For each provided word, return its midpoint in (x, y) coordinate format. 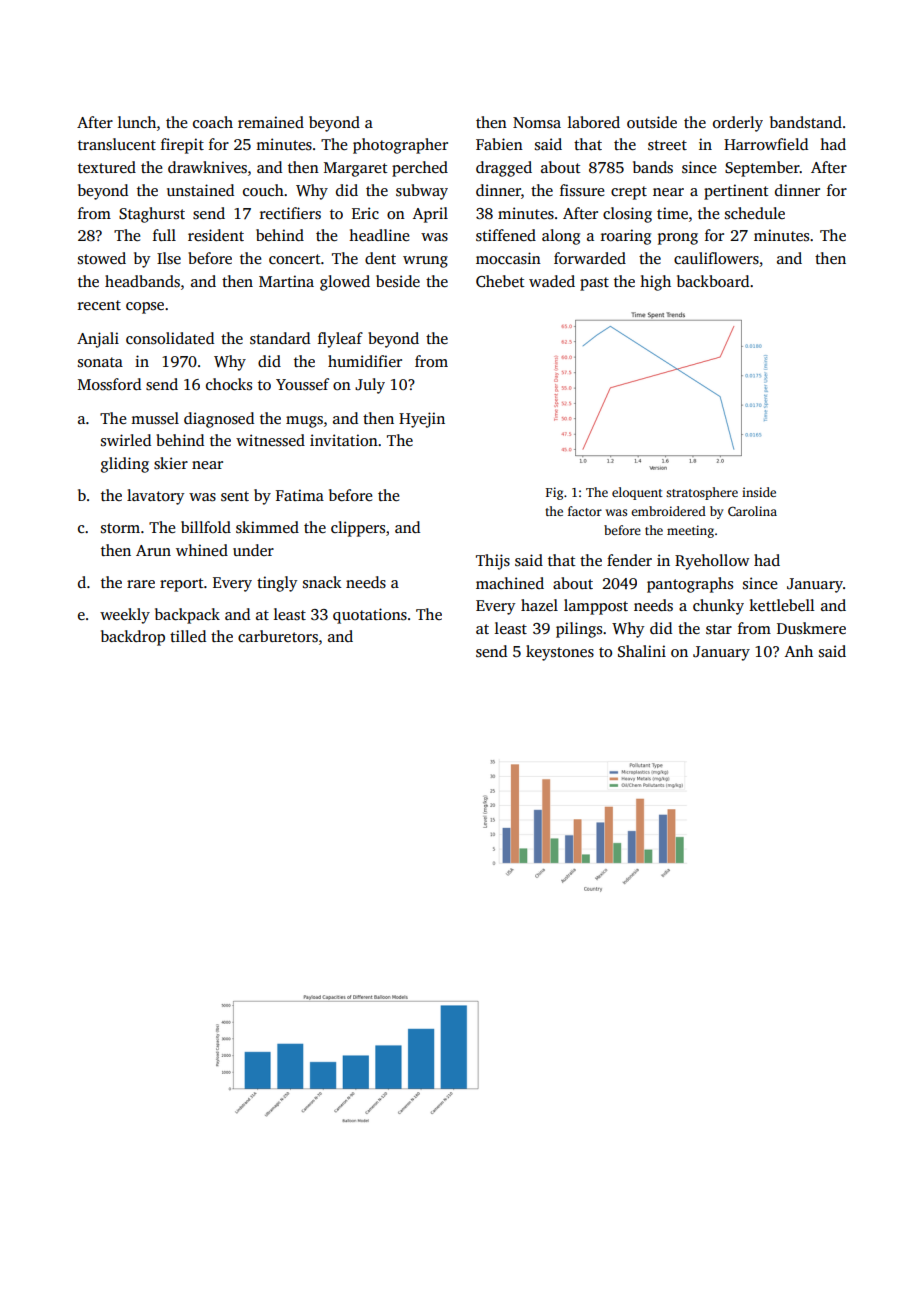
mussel (155, 418)
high (655, 283)
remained (271, 122)
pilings (579, 630)
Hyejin (422, 420)
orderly (738, 124)
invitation (344, 440)
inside (759, 492)
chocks (229, 384)
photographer (400, 146)
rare (141, 584)
